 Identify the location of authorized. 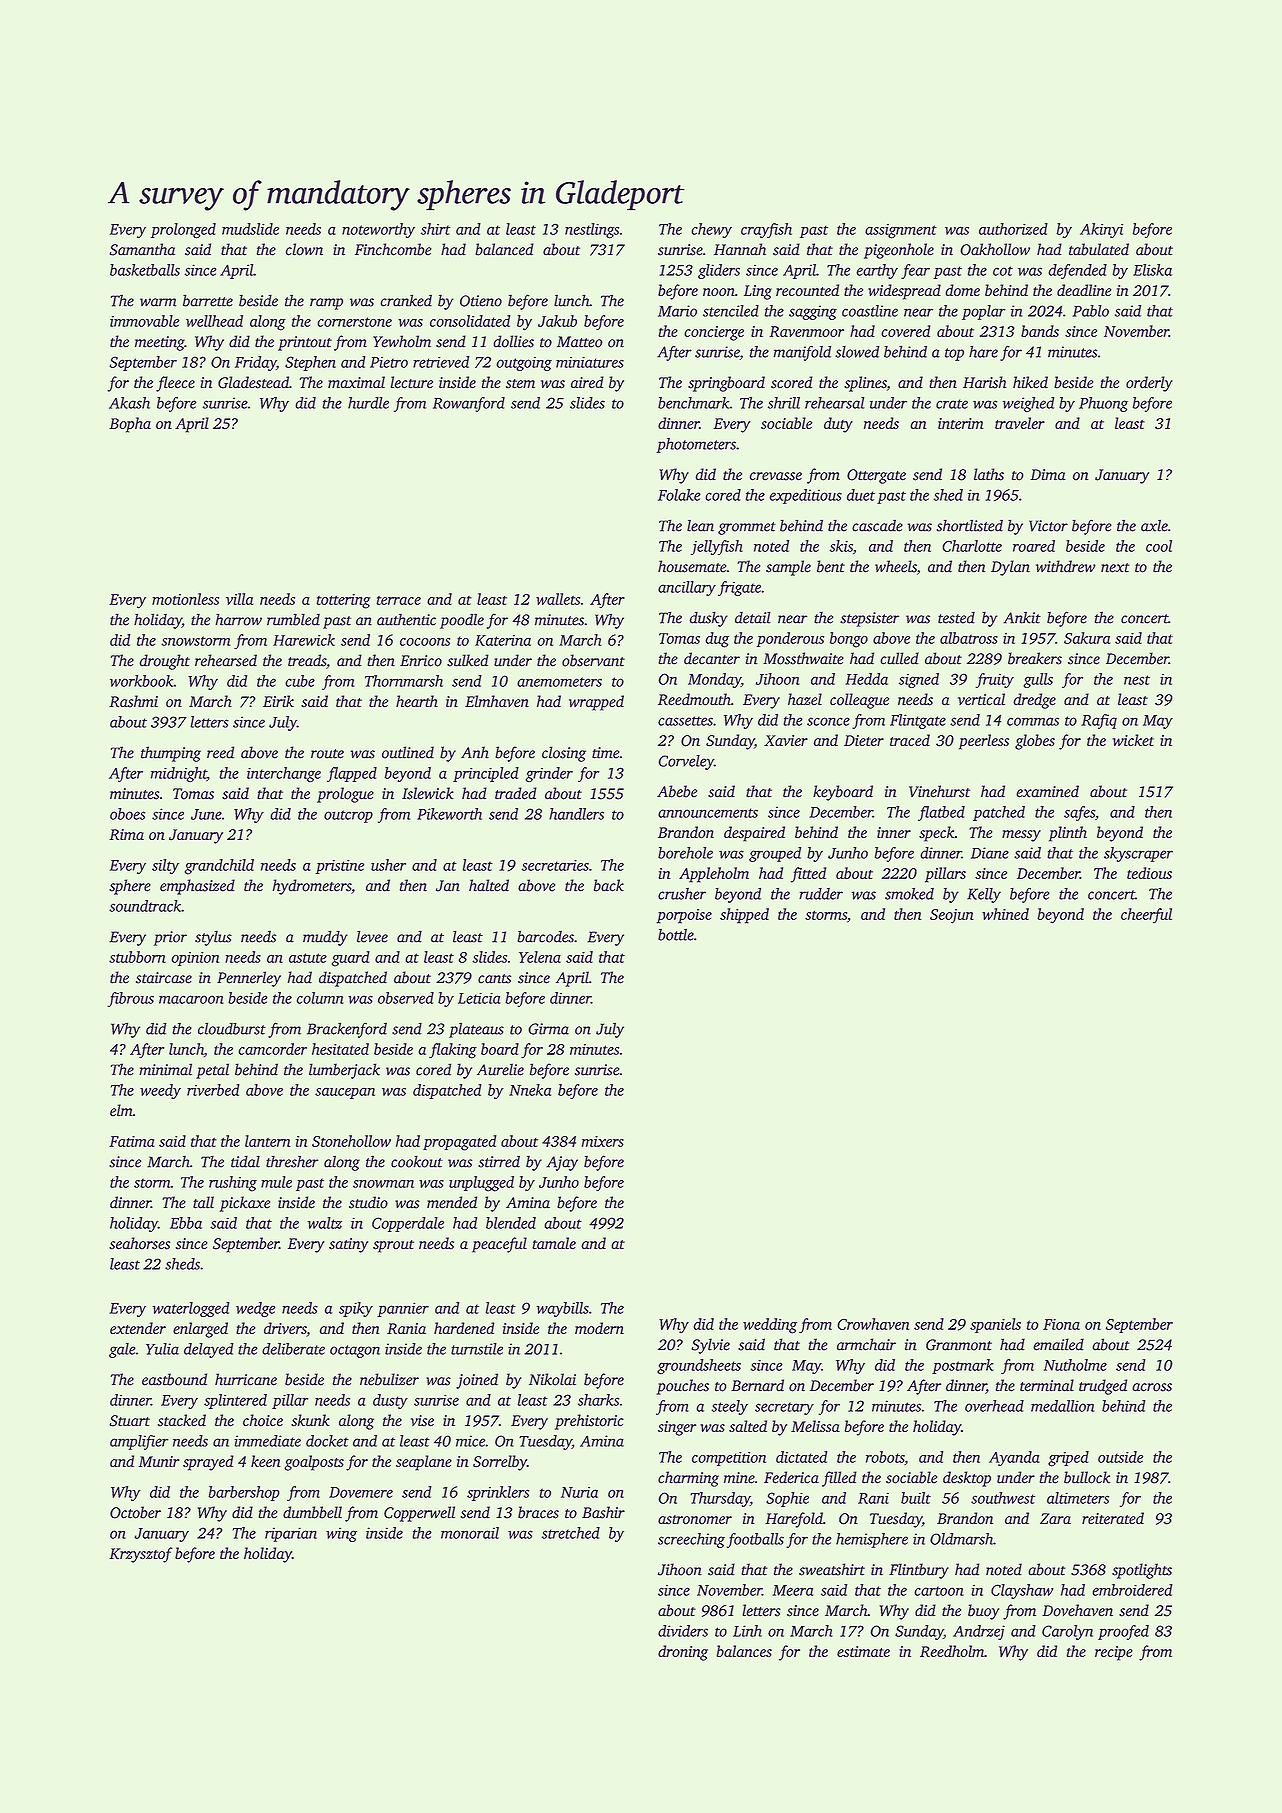
(1013, 229).
